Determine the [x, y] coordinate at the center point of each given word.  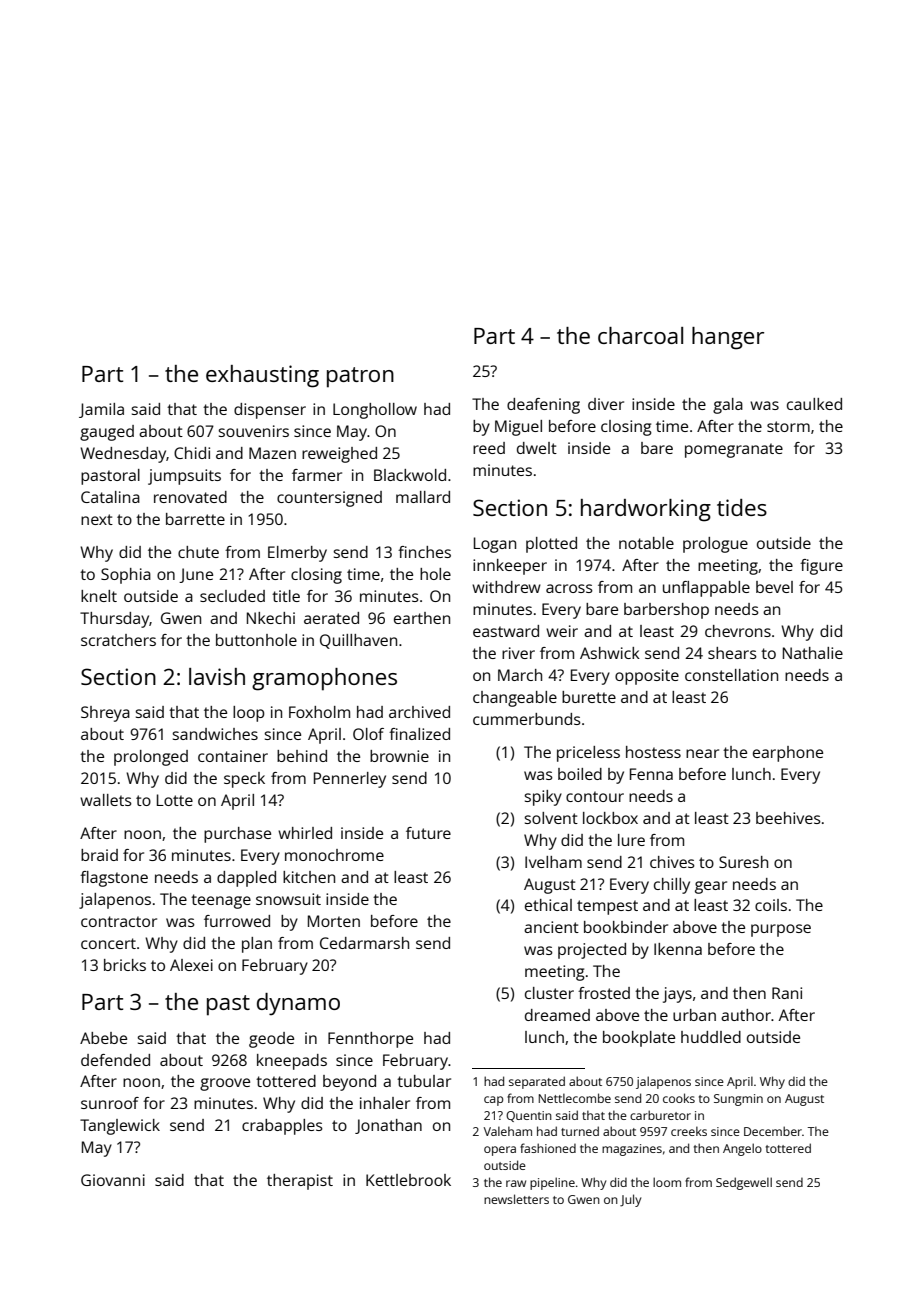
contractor [119, 921]
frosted [604, 993]
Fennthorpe [370, 1040]
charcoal [640, 335]
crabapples [282, 1127]
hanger [728, 338]
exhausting [262, 376]
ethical [548, 905]
